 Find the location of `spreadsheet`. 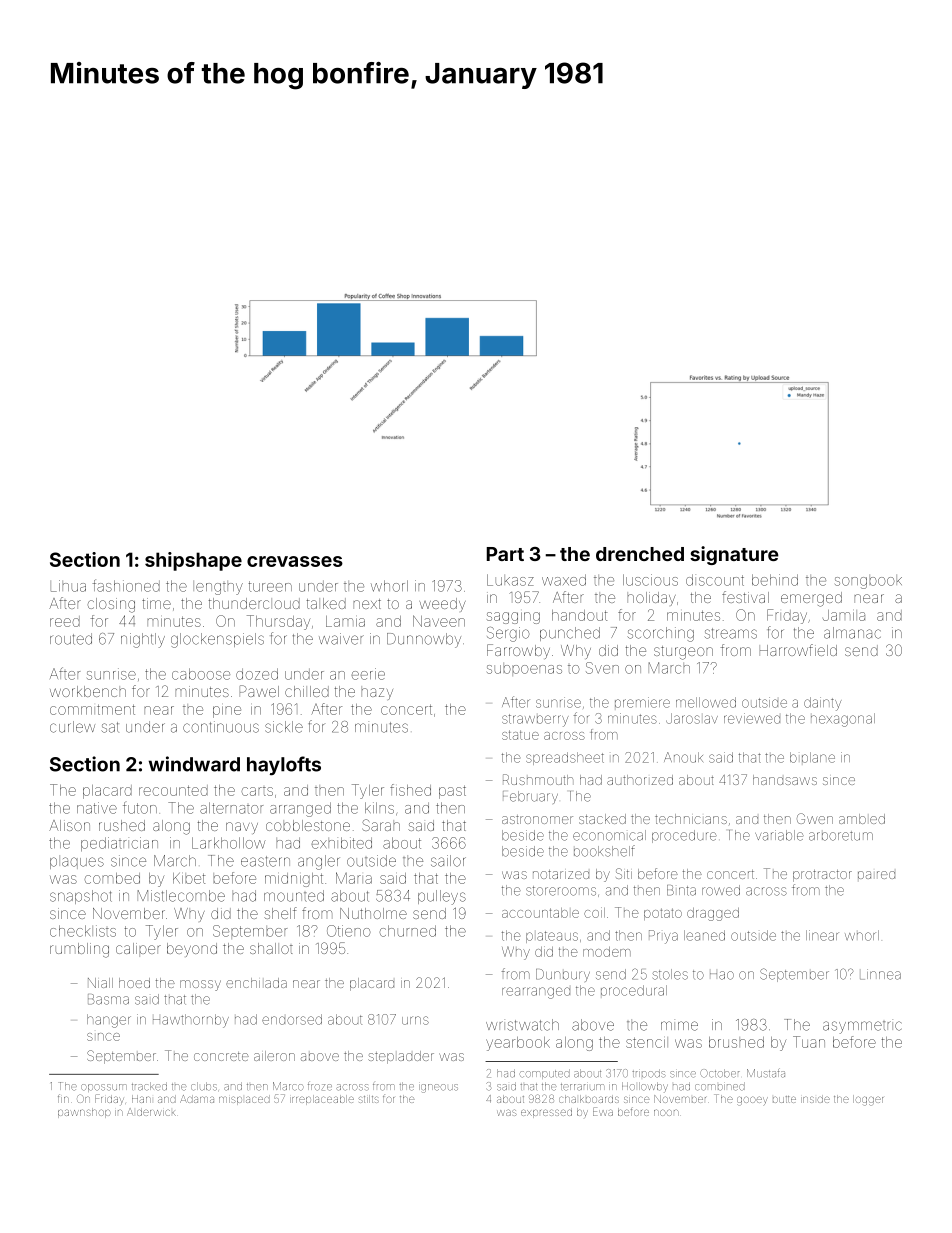

spreadsheet is located at coordinates (565, 758).
